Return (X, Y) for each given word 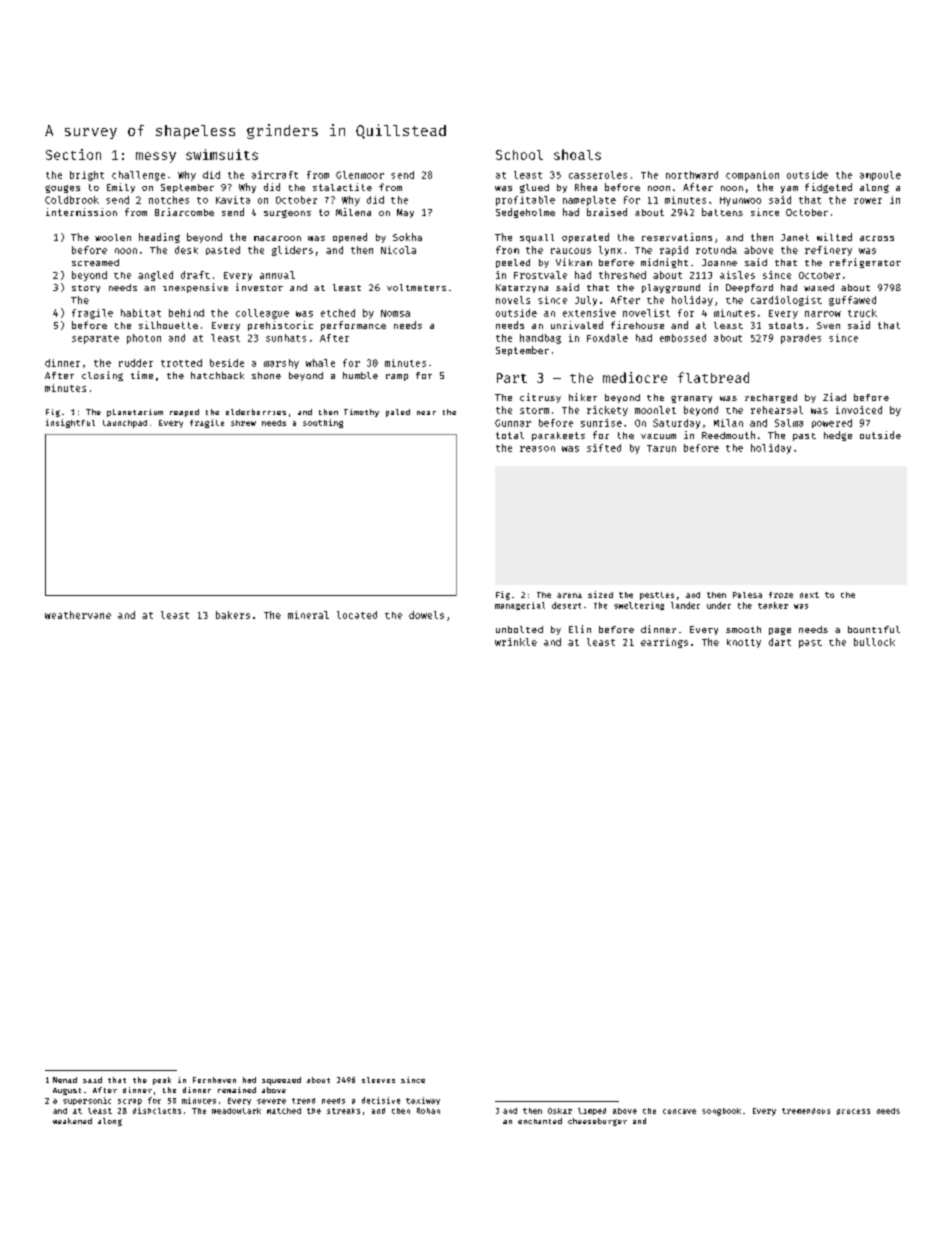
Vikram (574, 262)
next (809, 595)
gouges (62, 189)
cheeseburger (597, 1122)
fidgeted (828, 188)
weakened (72, 1121)
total (510, 435)
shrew (243, 423)
